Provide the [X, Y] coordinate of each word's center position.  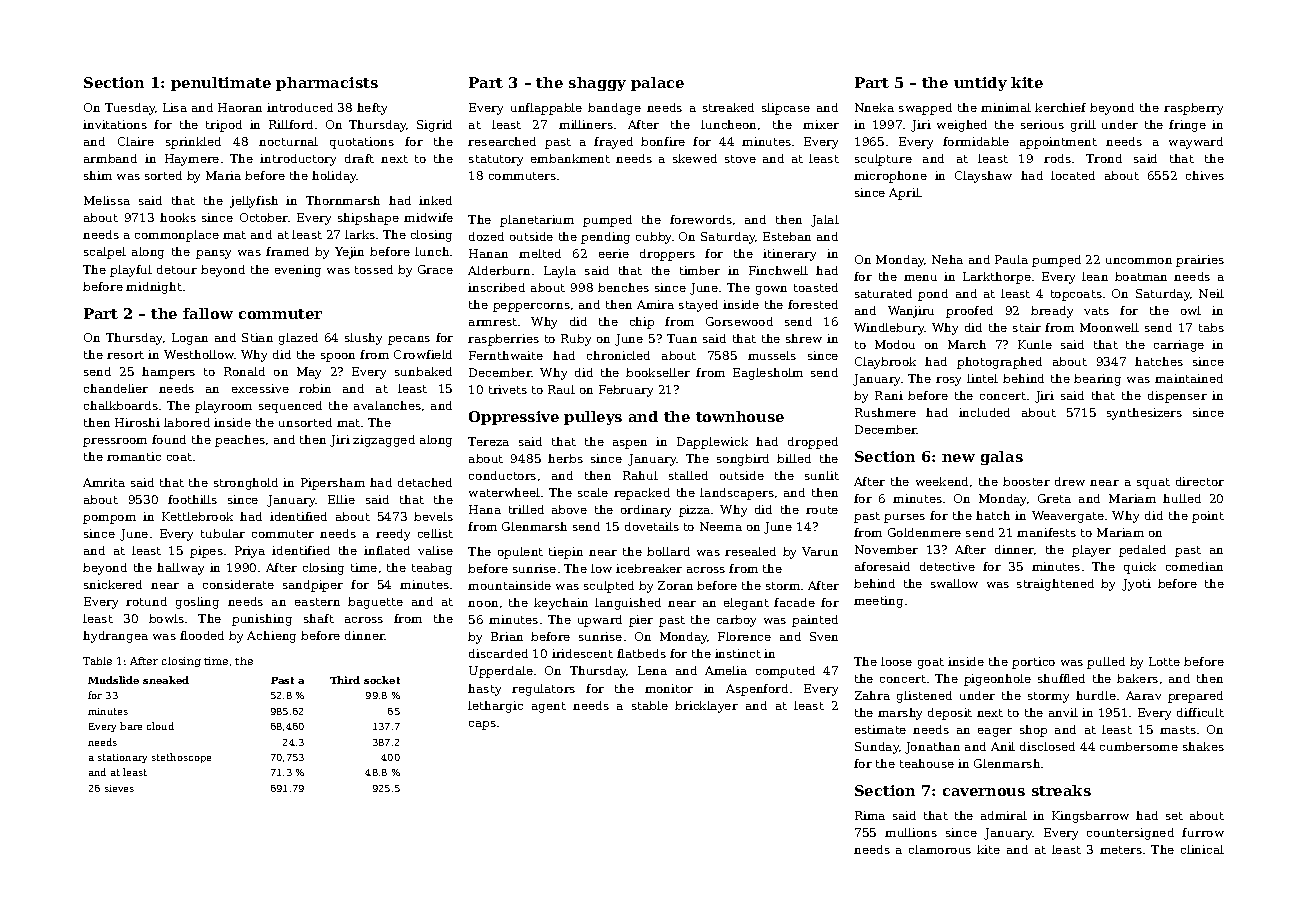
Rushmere [885, 412]
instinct [738, 653]
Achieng [271, 637]
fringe [1187, 126]
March [967, 344]
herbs [565, 458]
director [1200, 481]
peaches [240, 441]
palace [657, 84]
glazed [298, 339]
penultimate [221, 84]
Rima [870, 815]
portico [1033, 663]
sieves [119, 788]
